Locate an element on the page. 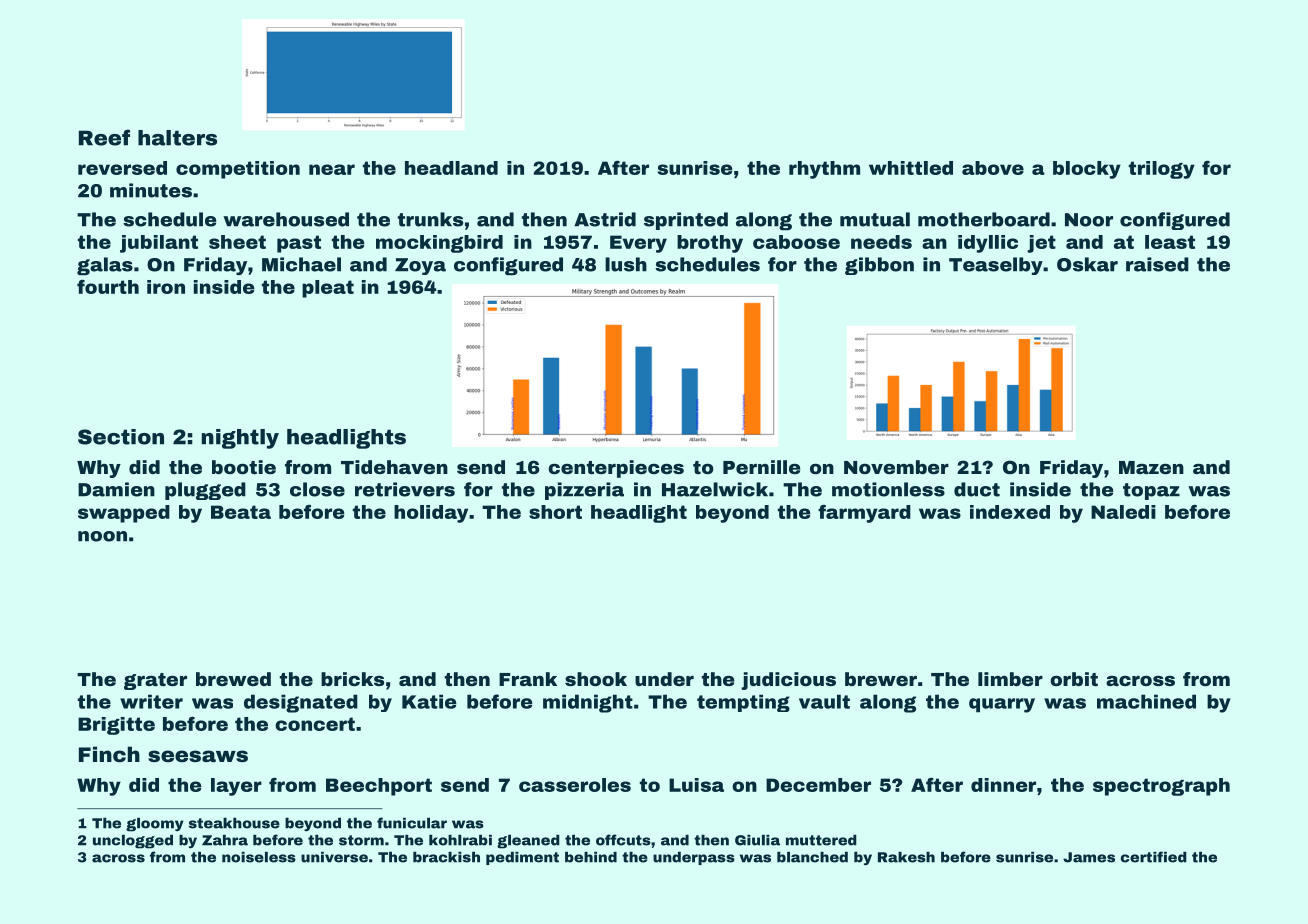  orbit is located at coordinates (1074, 679).
